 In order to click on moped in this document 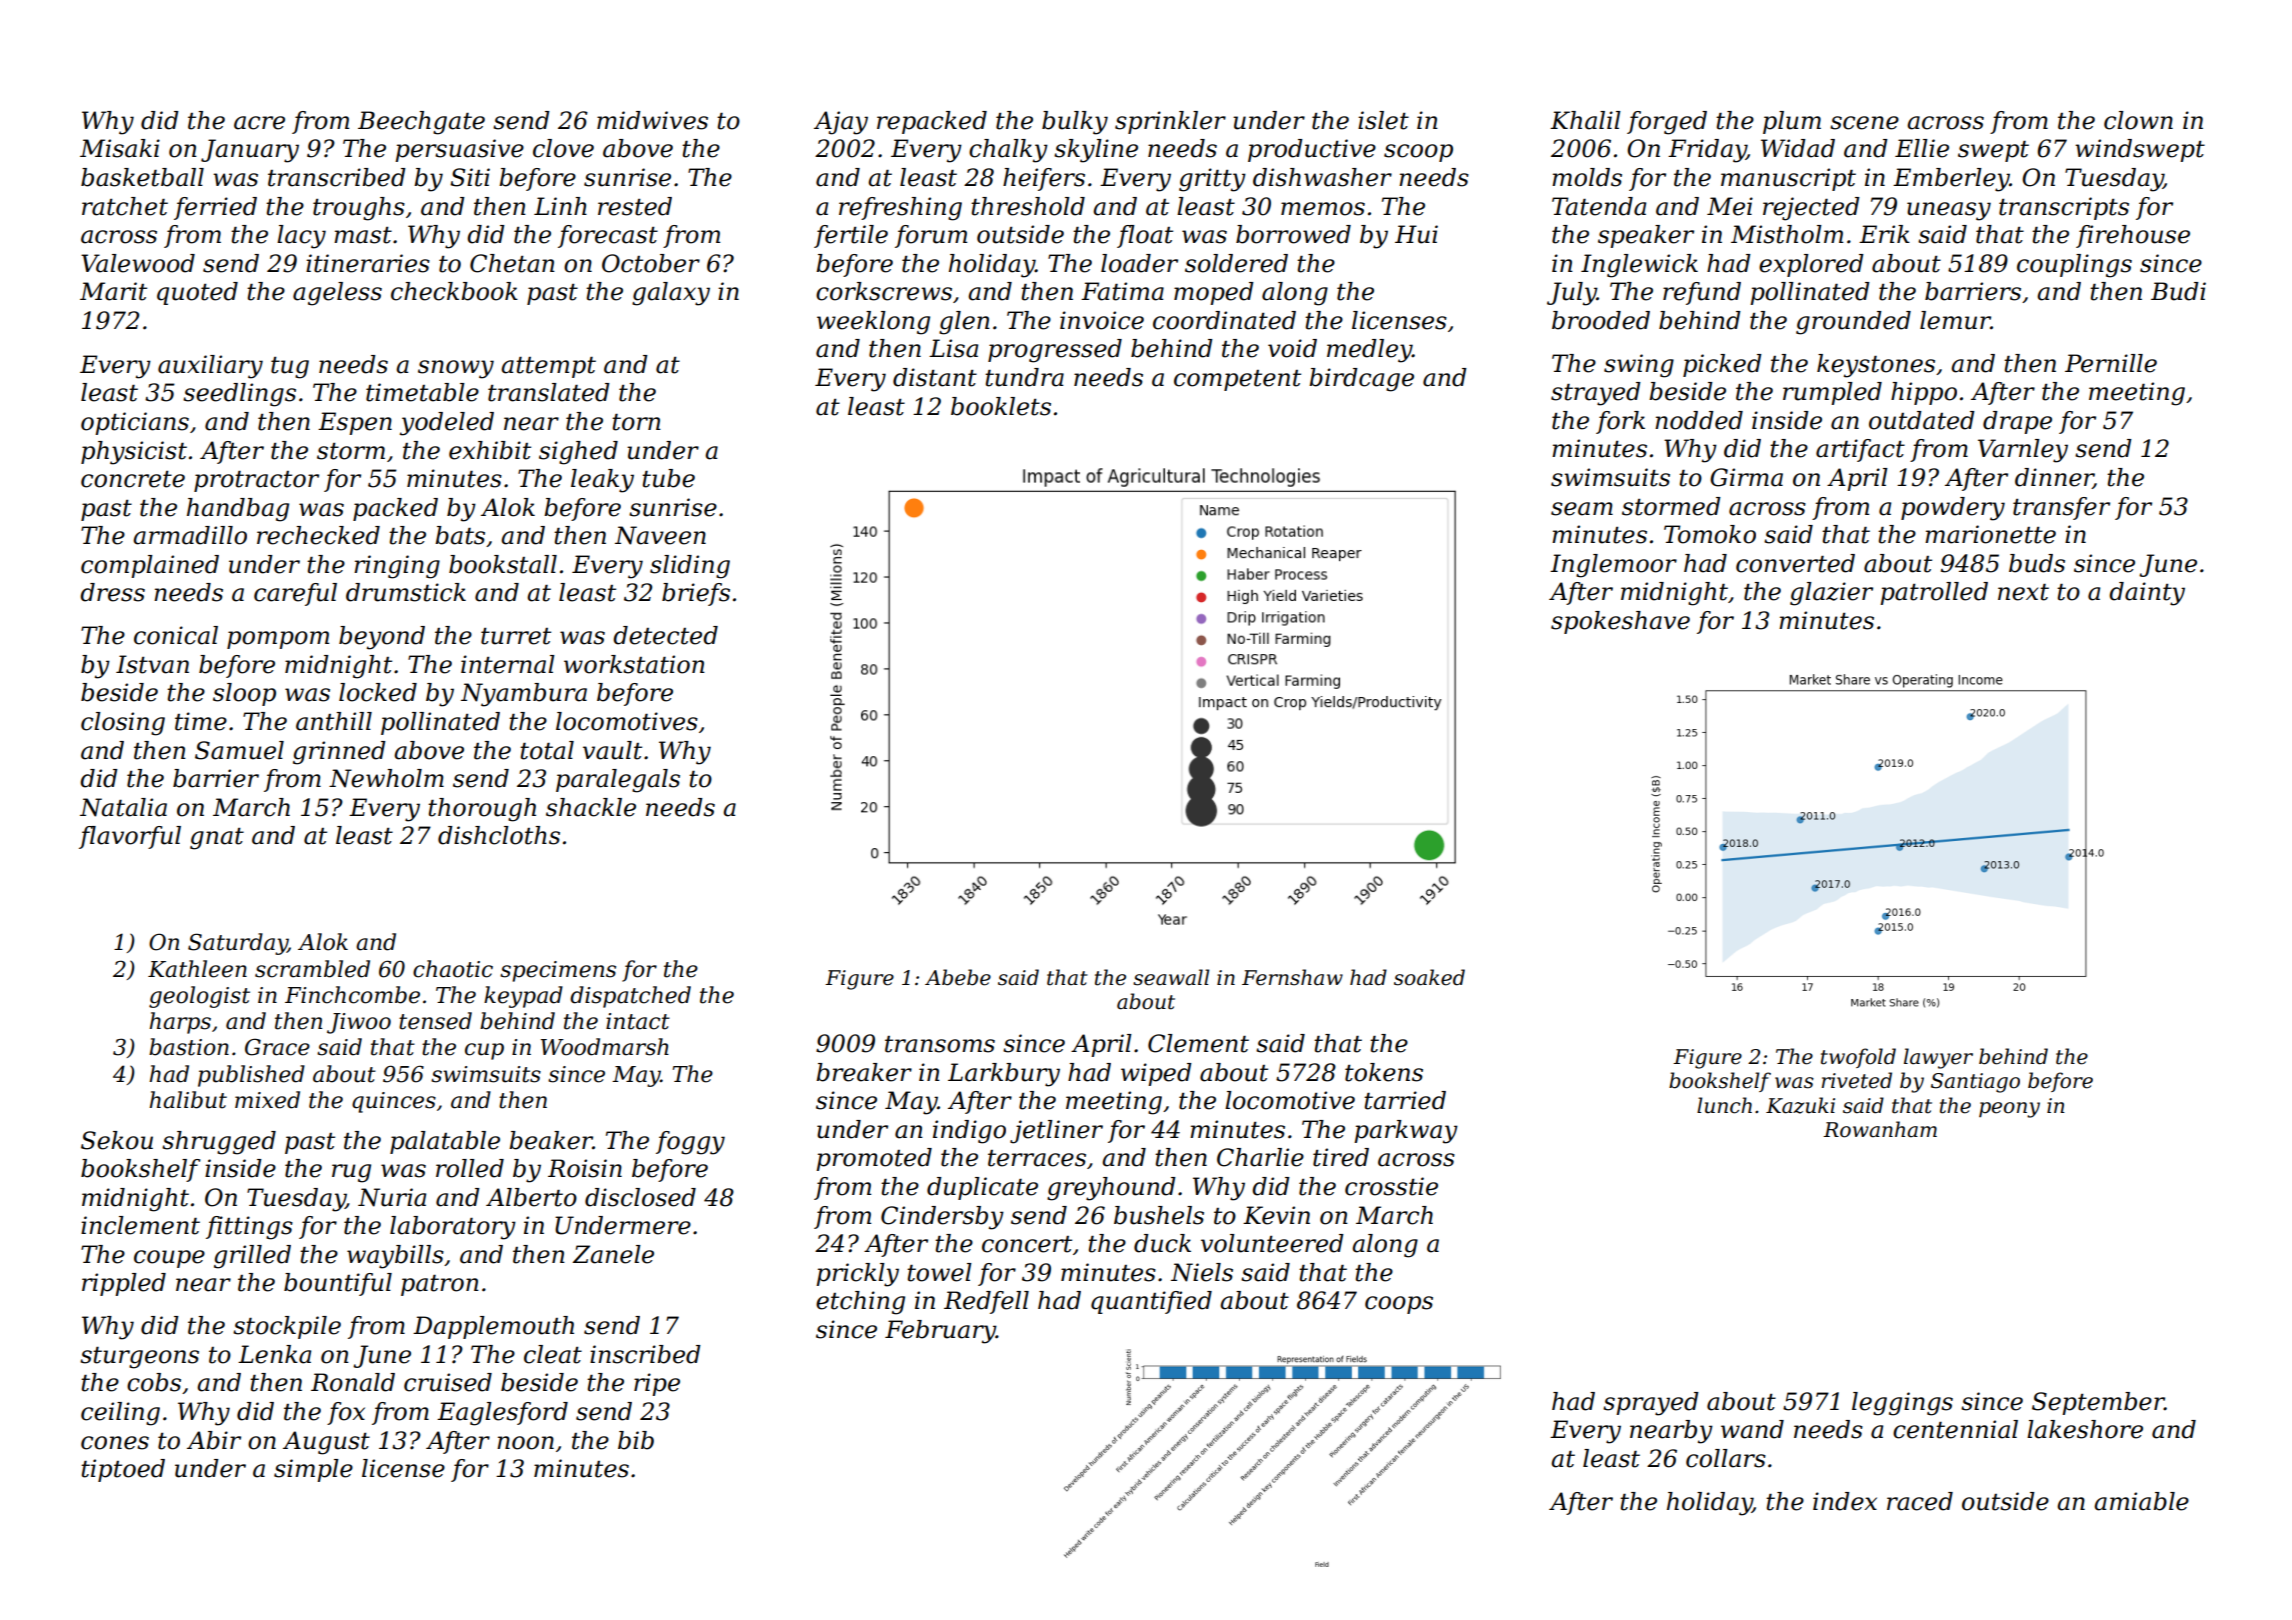, I will do `click(1214, 293)`.
